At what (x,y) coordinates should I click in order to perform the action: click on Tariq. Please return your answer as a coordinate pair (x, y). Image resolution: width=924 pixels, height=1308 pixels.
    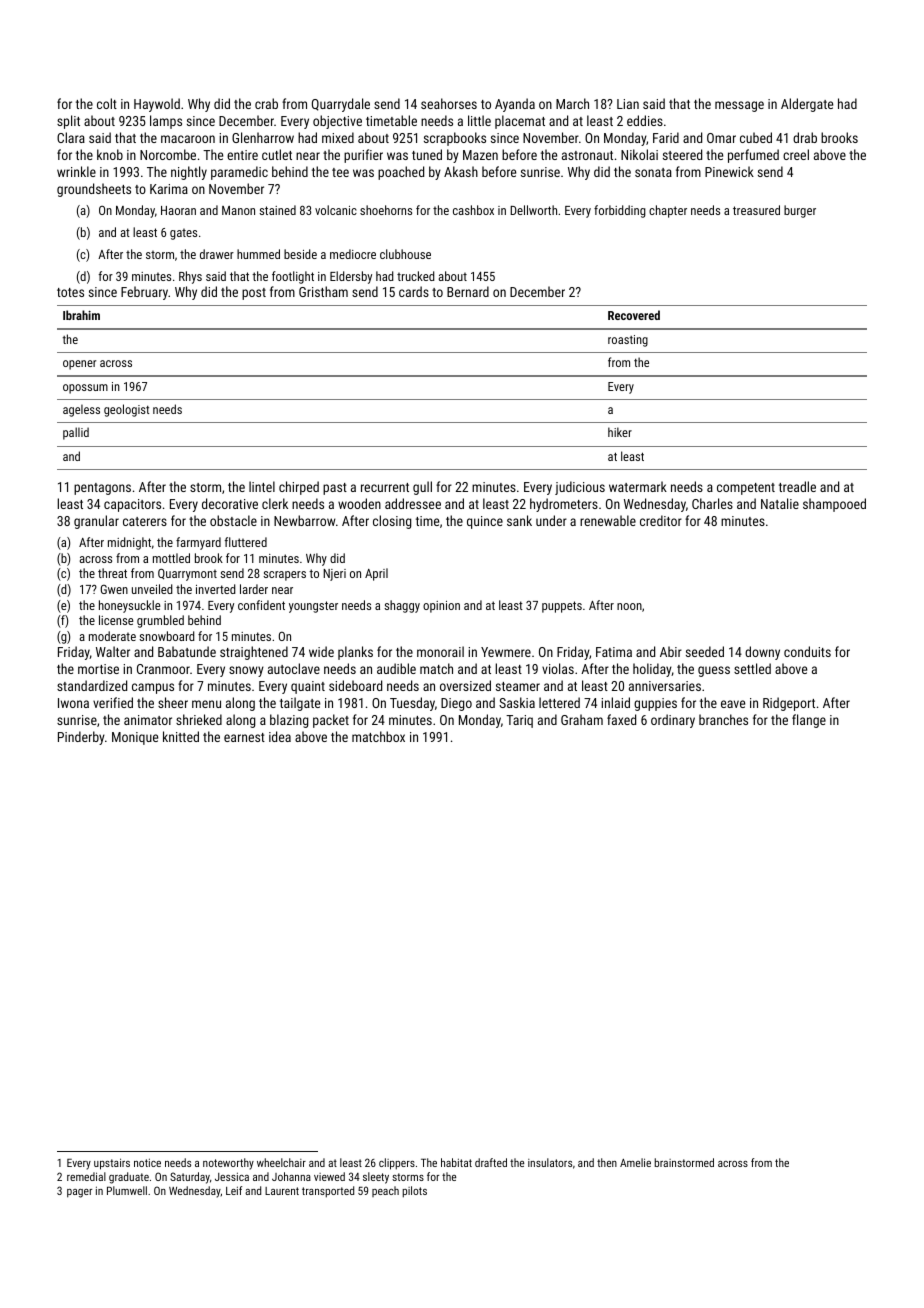
    Looking at the image, I should click on (519, 721).
